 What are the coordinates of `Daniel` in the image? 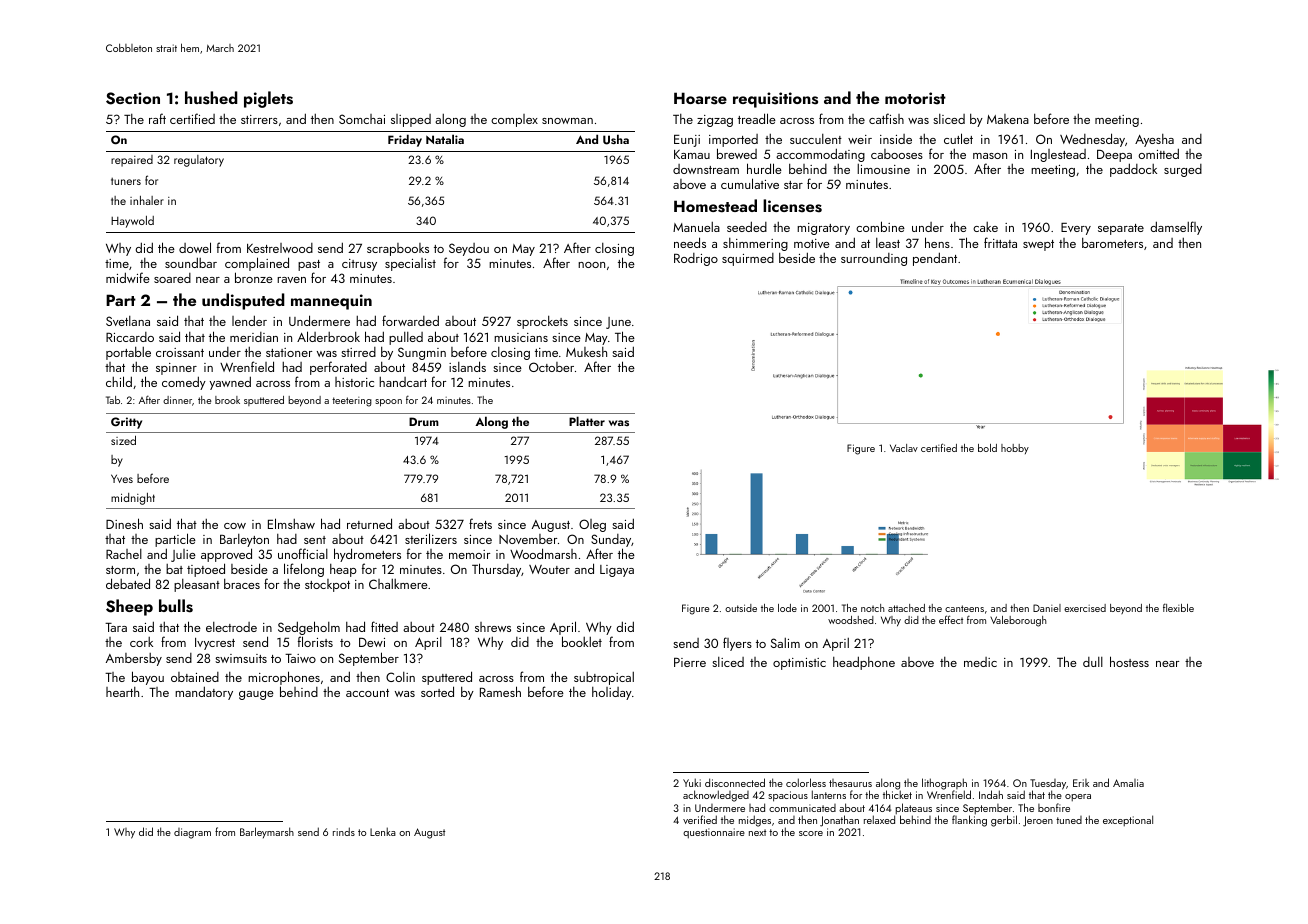 It's located at (1047, 608).
